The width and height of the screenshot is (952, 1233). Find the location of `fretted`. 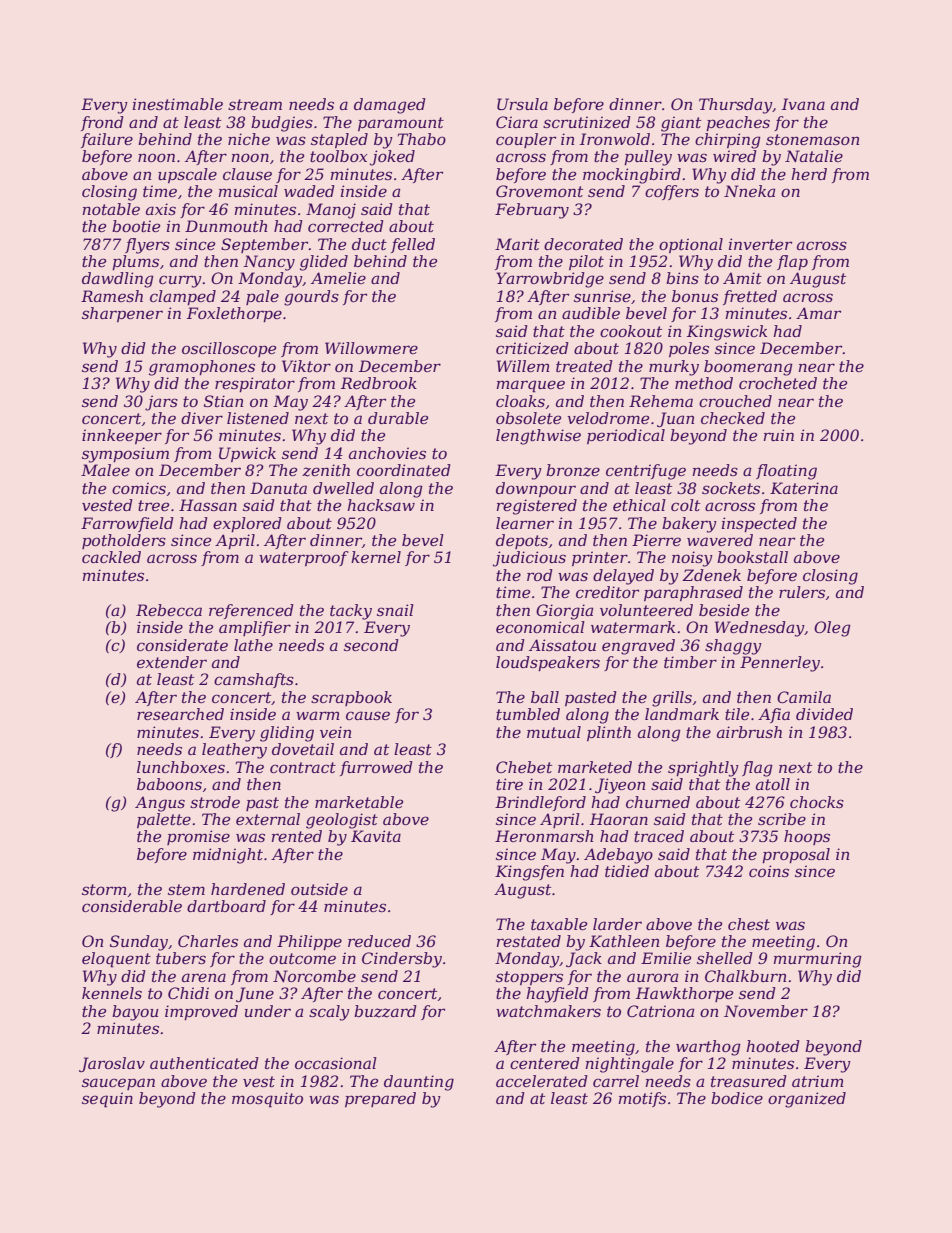

fretted is located at coordinates (750, 297).
